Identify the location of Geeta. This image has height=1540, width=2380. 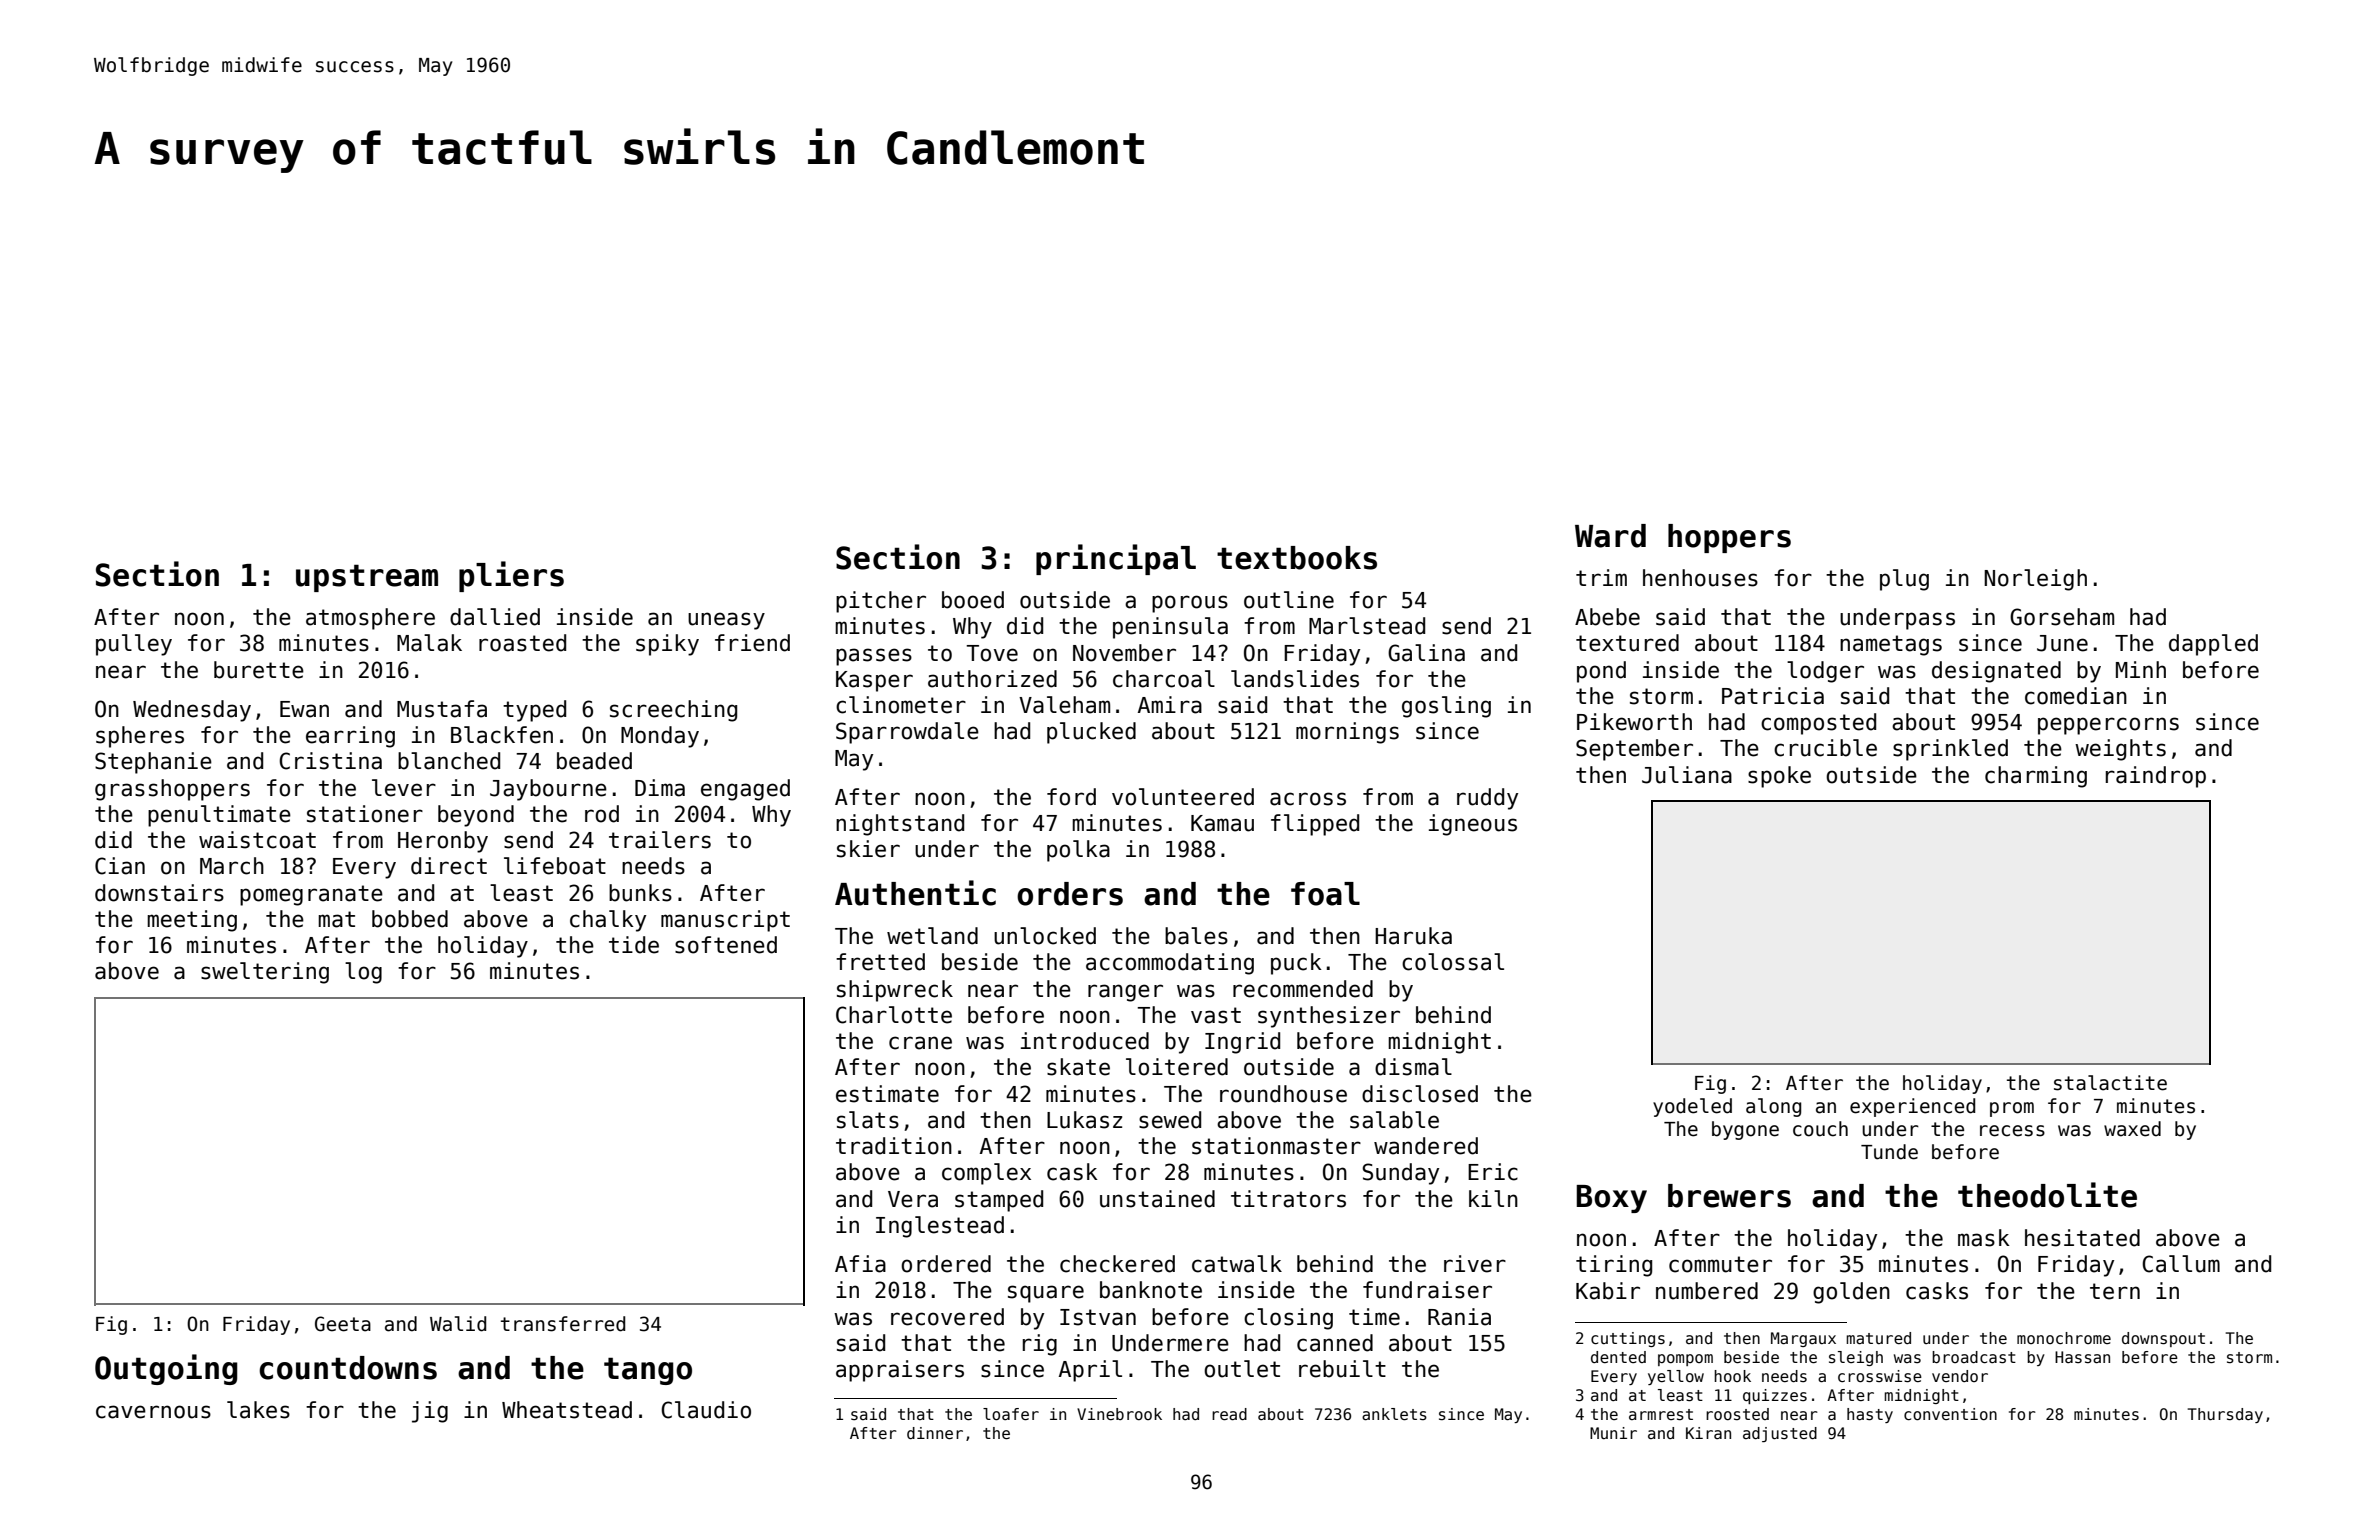
(343, 1324).
